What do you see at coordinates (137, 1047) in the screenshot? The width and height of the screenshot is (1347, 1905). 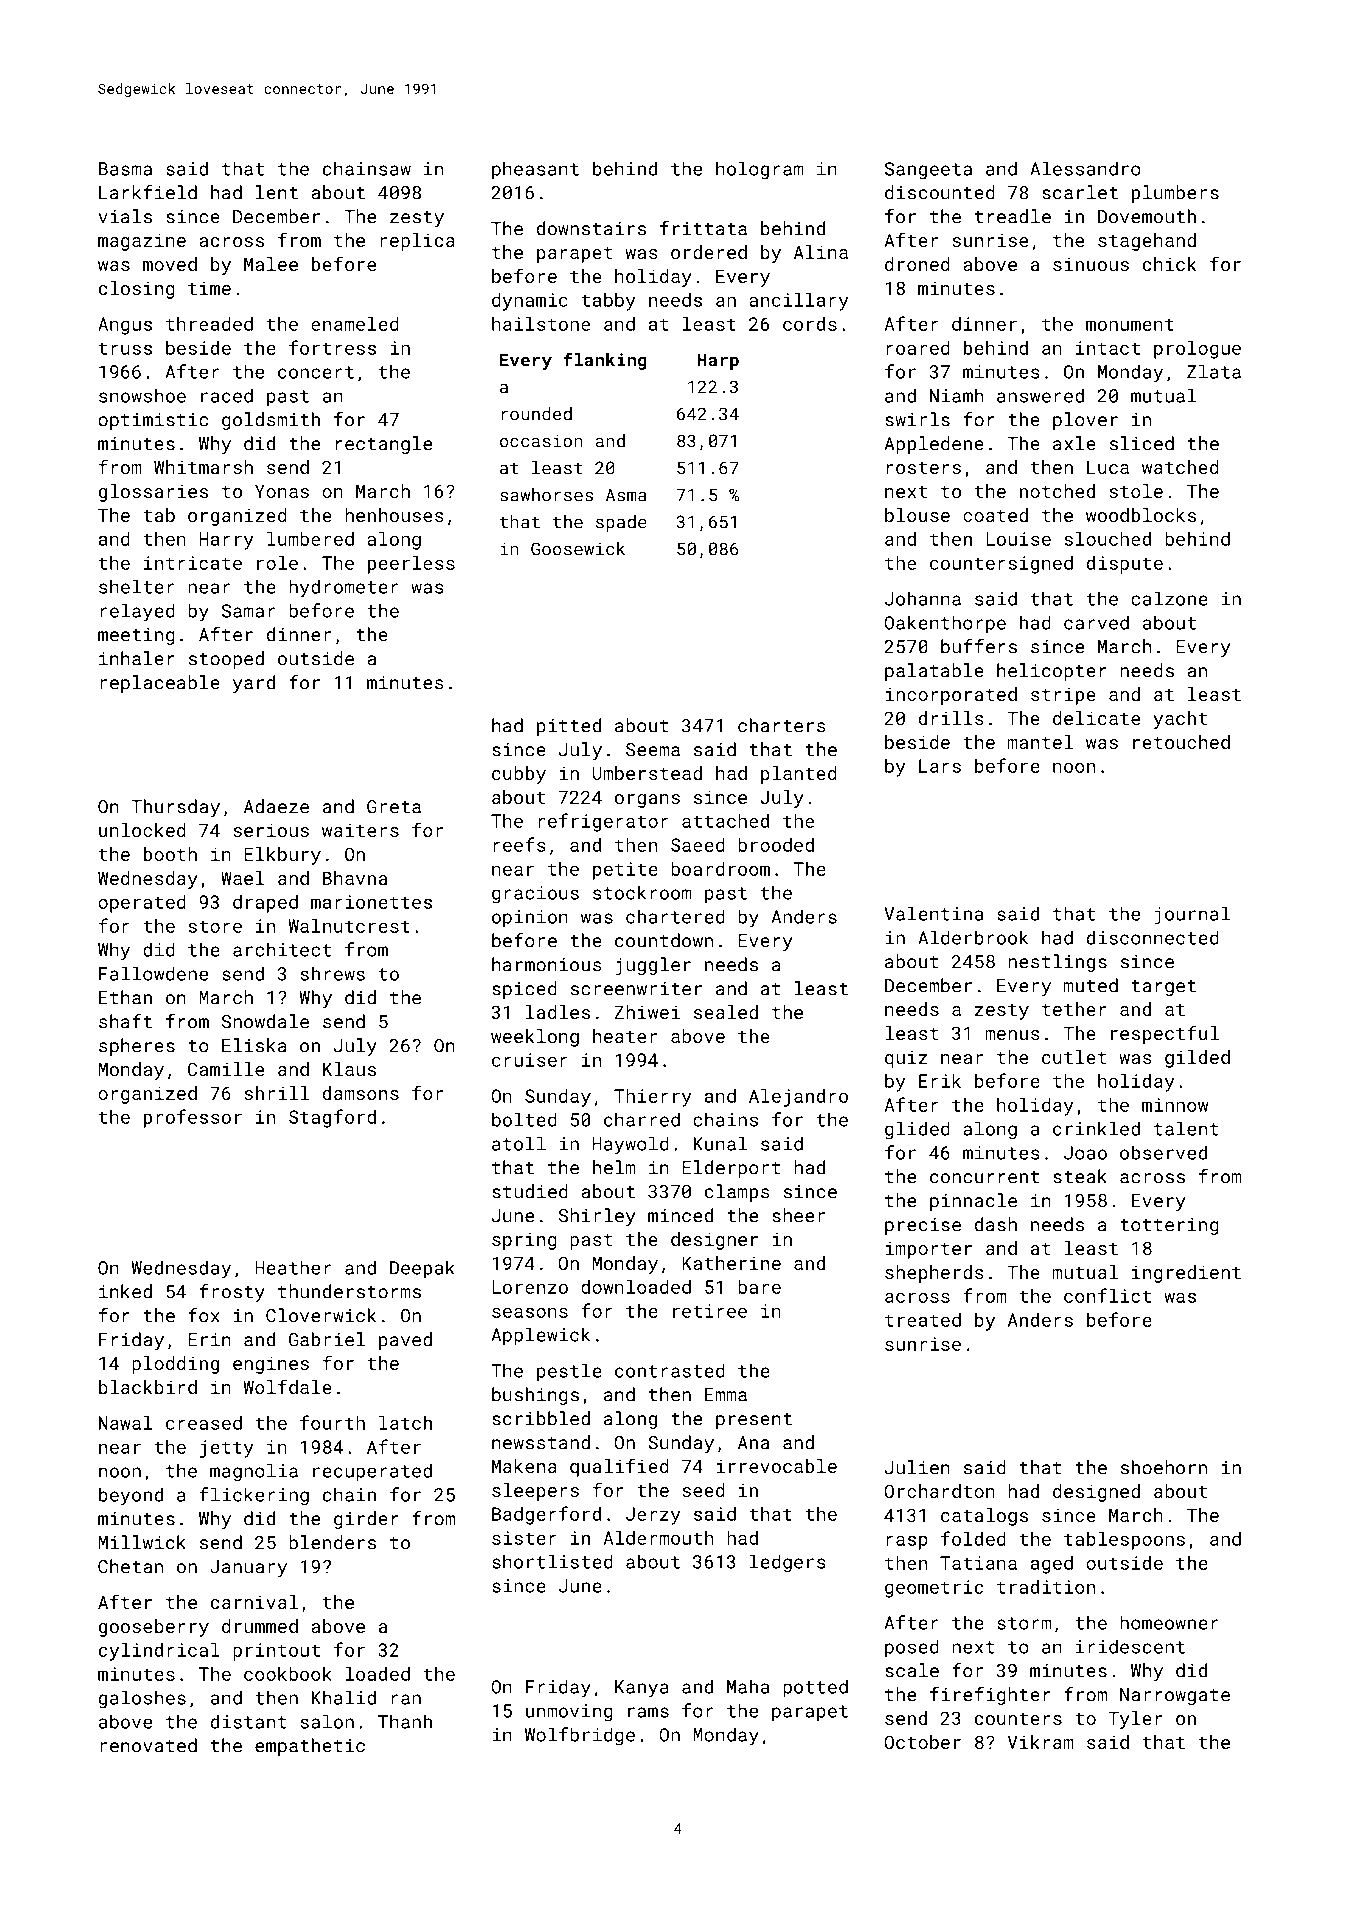 I see `spheres` at bounding box center [137, 1047].
